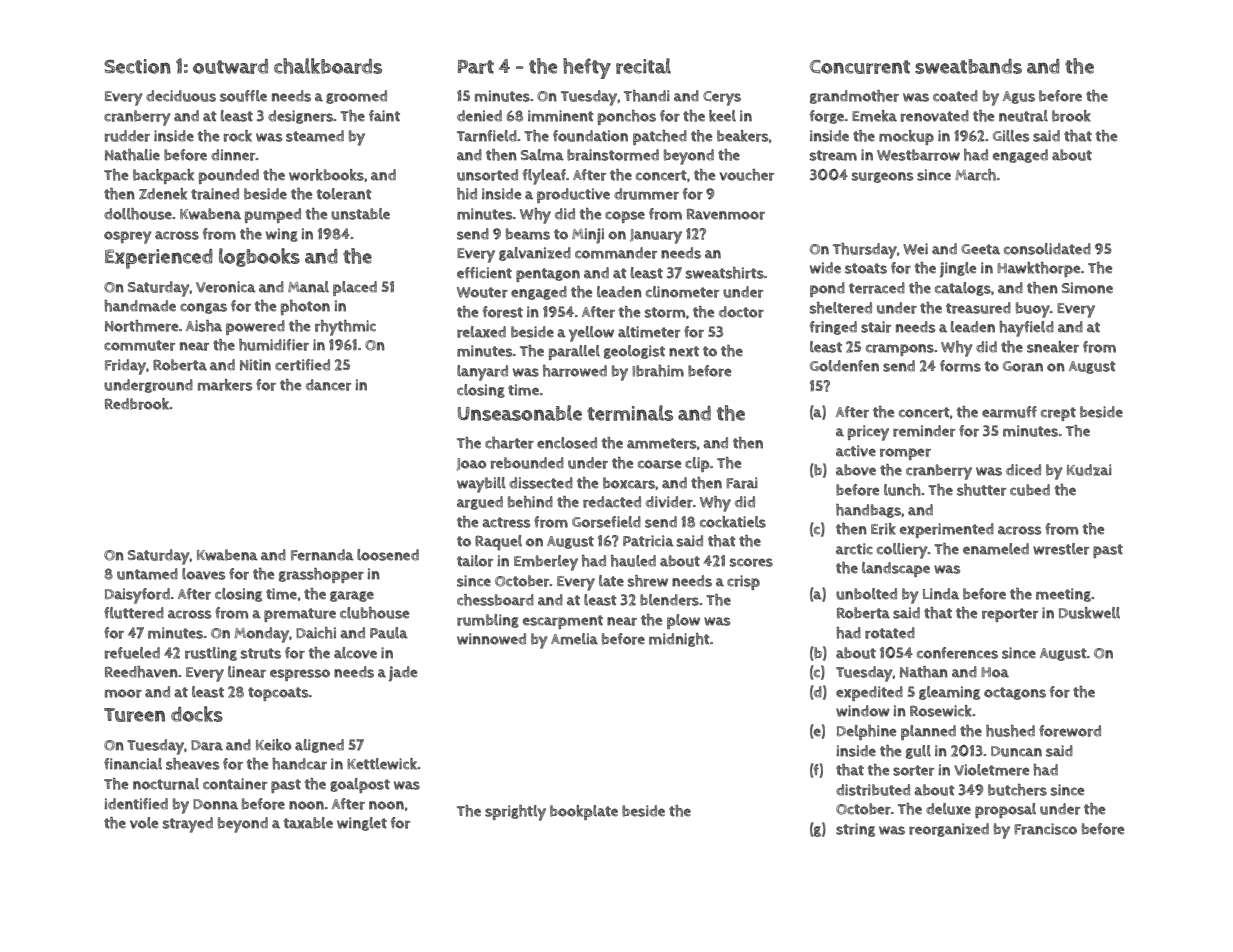  I want to click on string, so click(855, 830).
